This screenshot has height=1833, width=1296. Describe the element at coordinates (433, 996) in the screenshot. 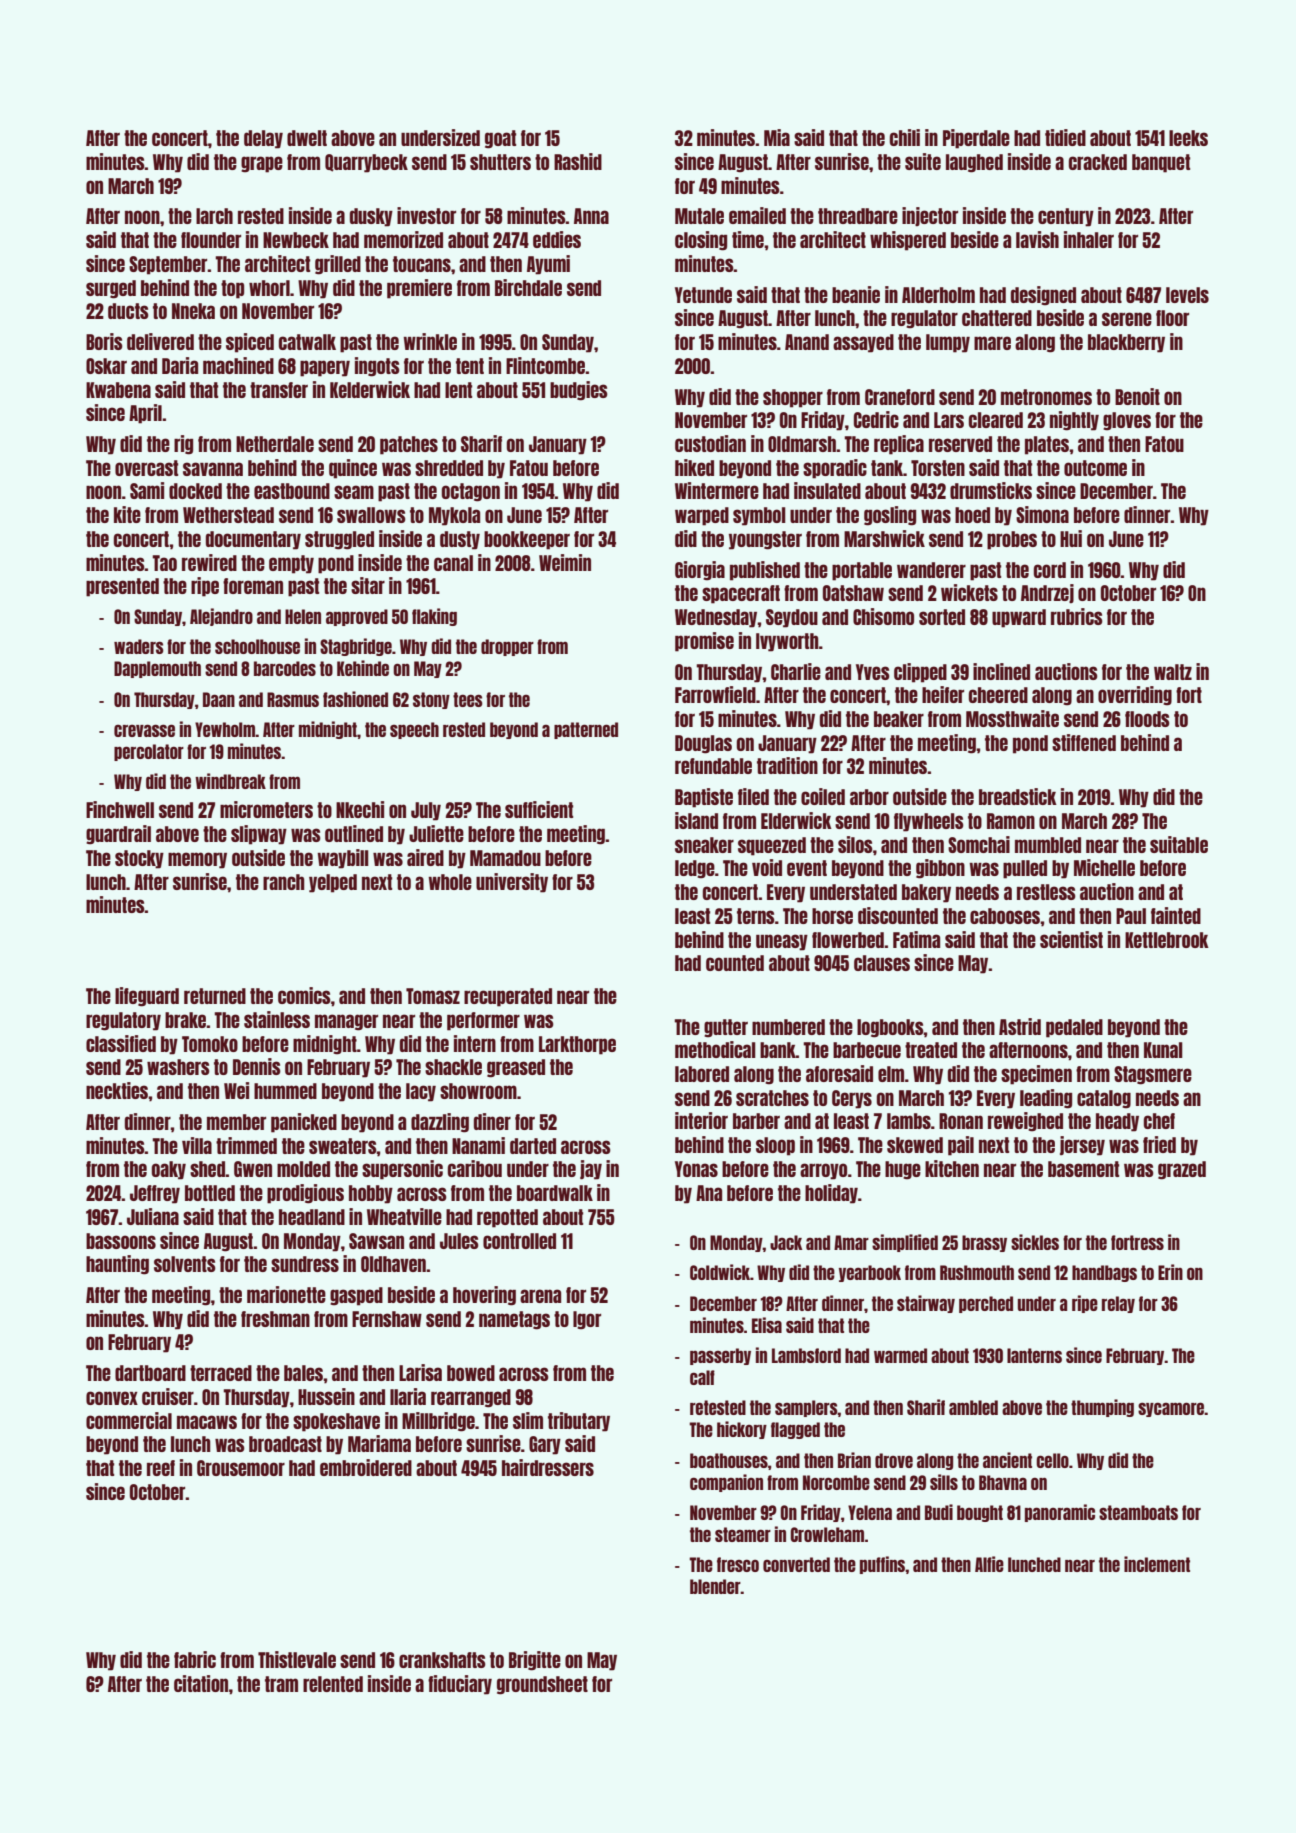

I see `Tomasz` at that location.
